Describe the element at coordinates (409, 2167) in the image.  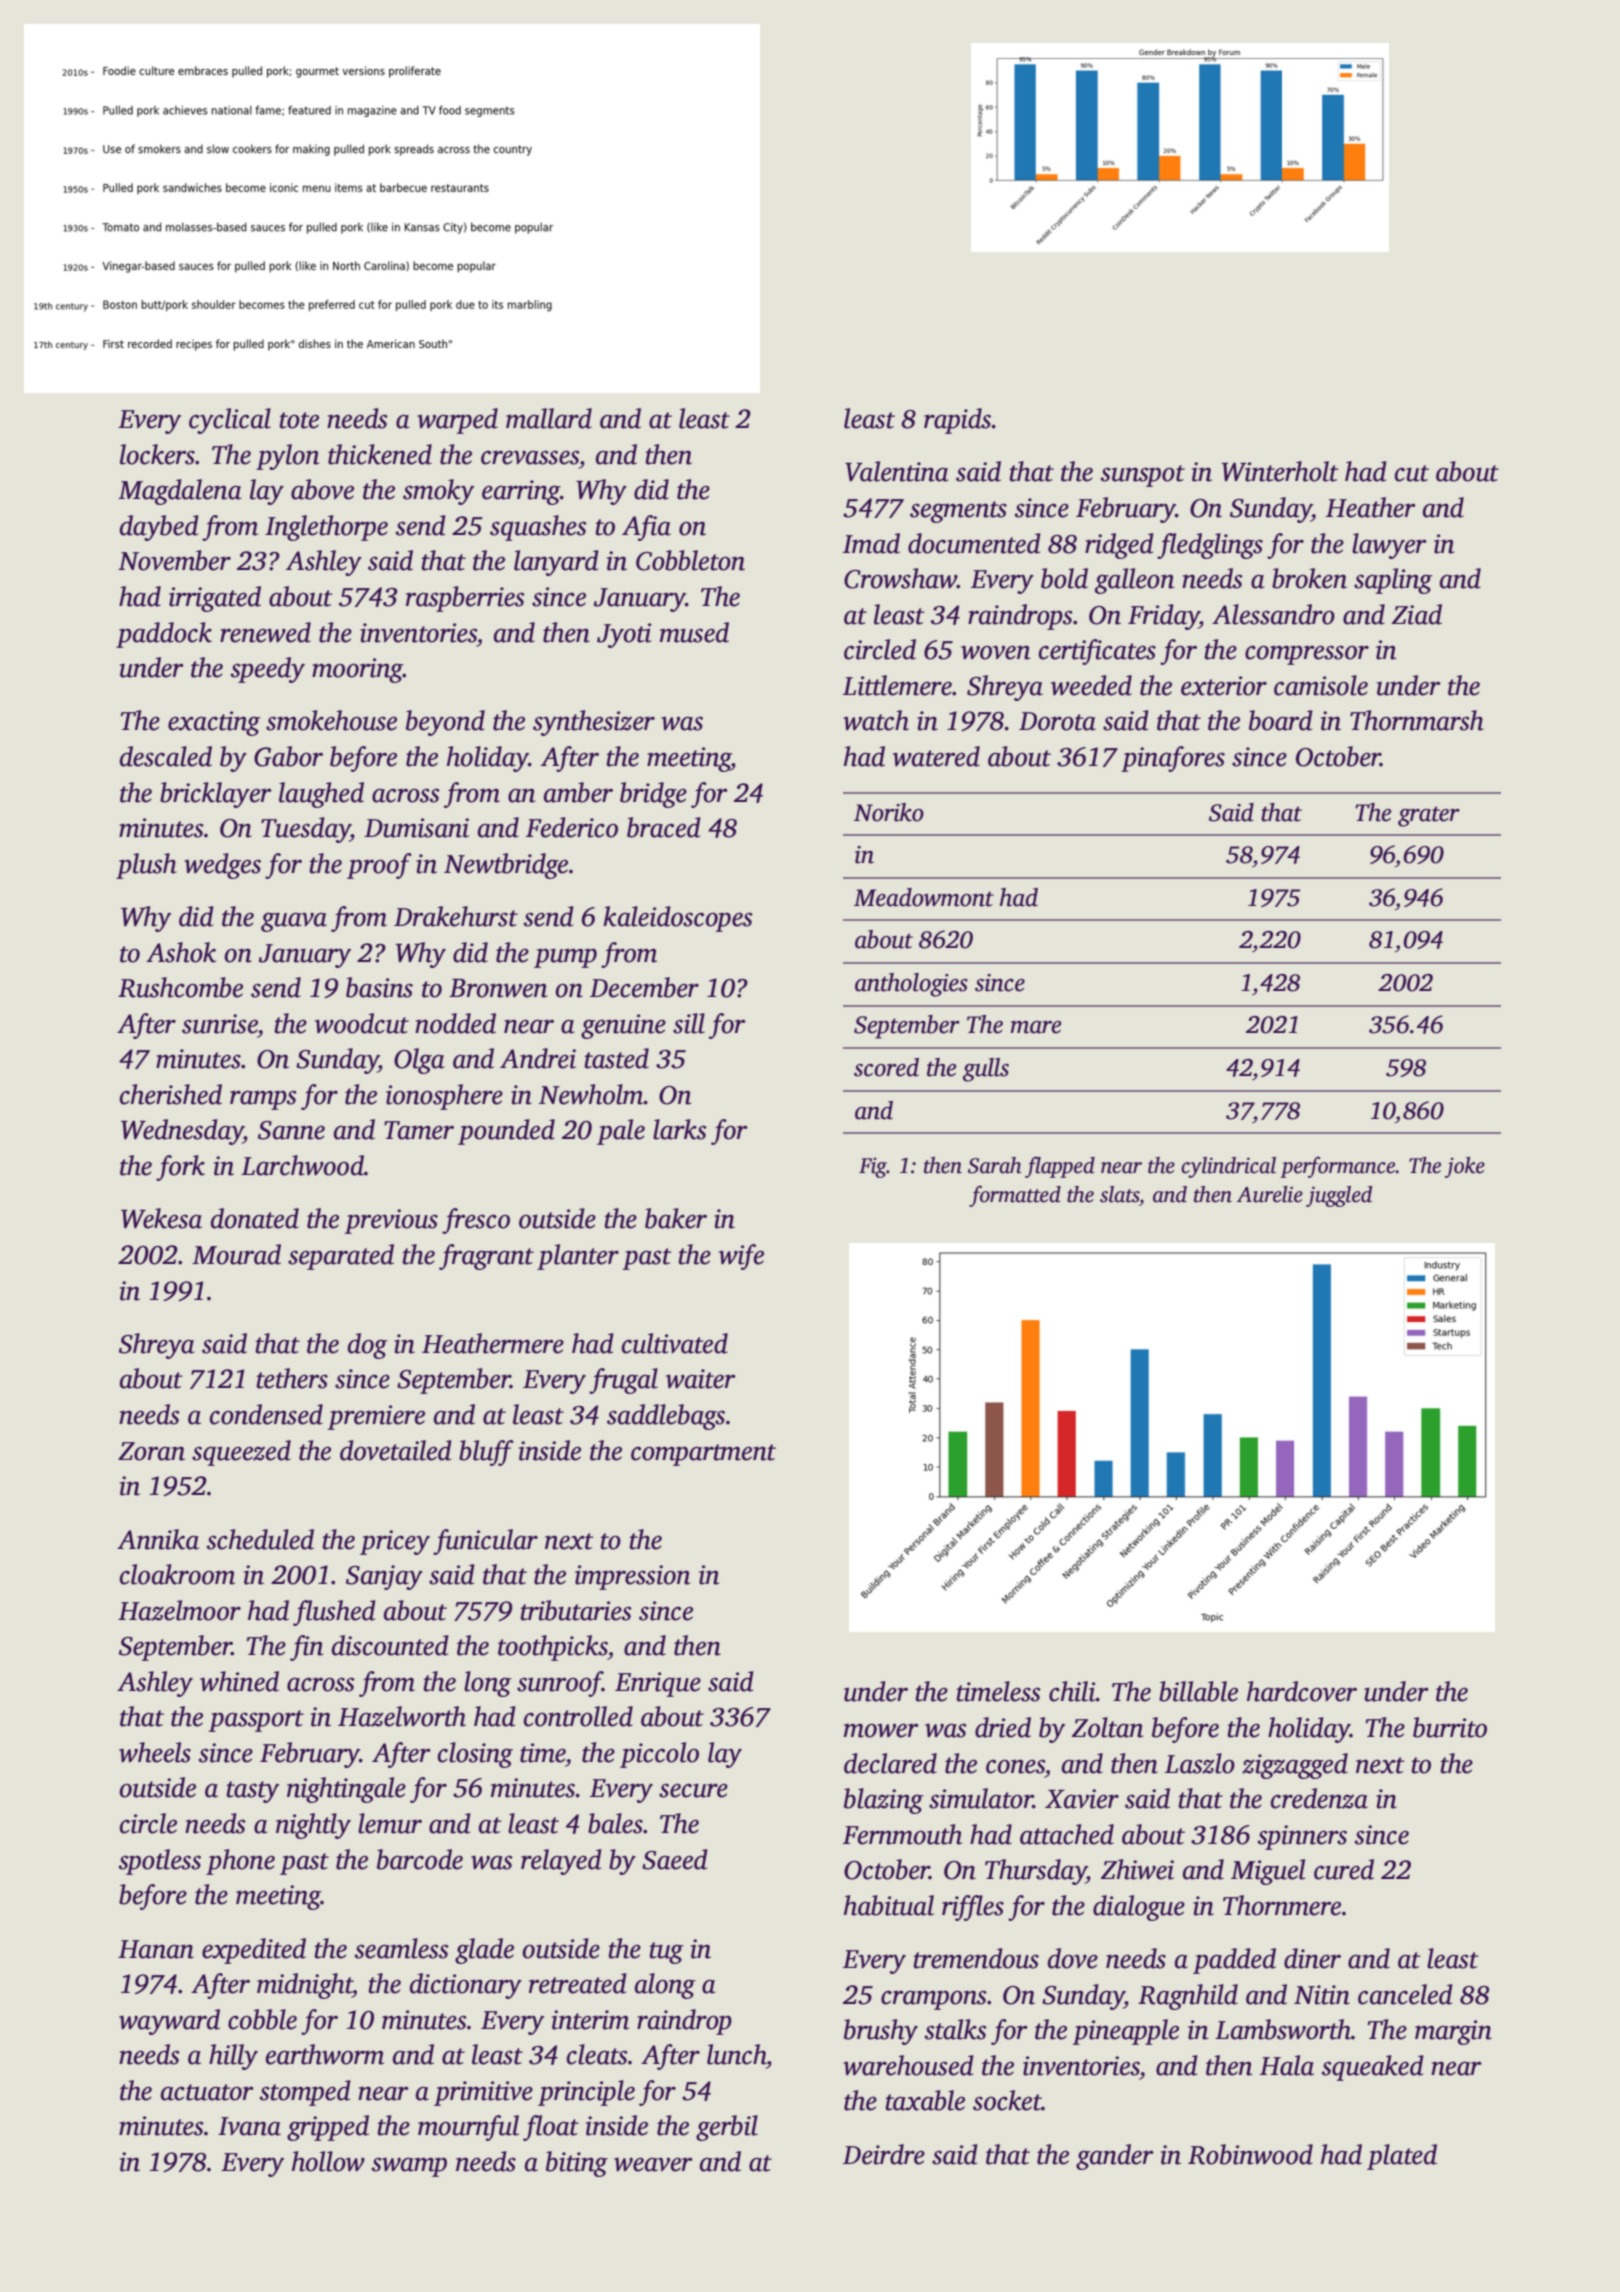
I see `swamp` at that location.
